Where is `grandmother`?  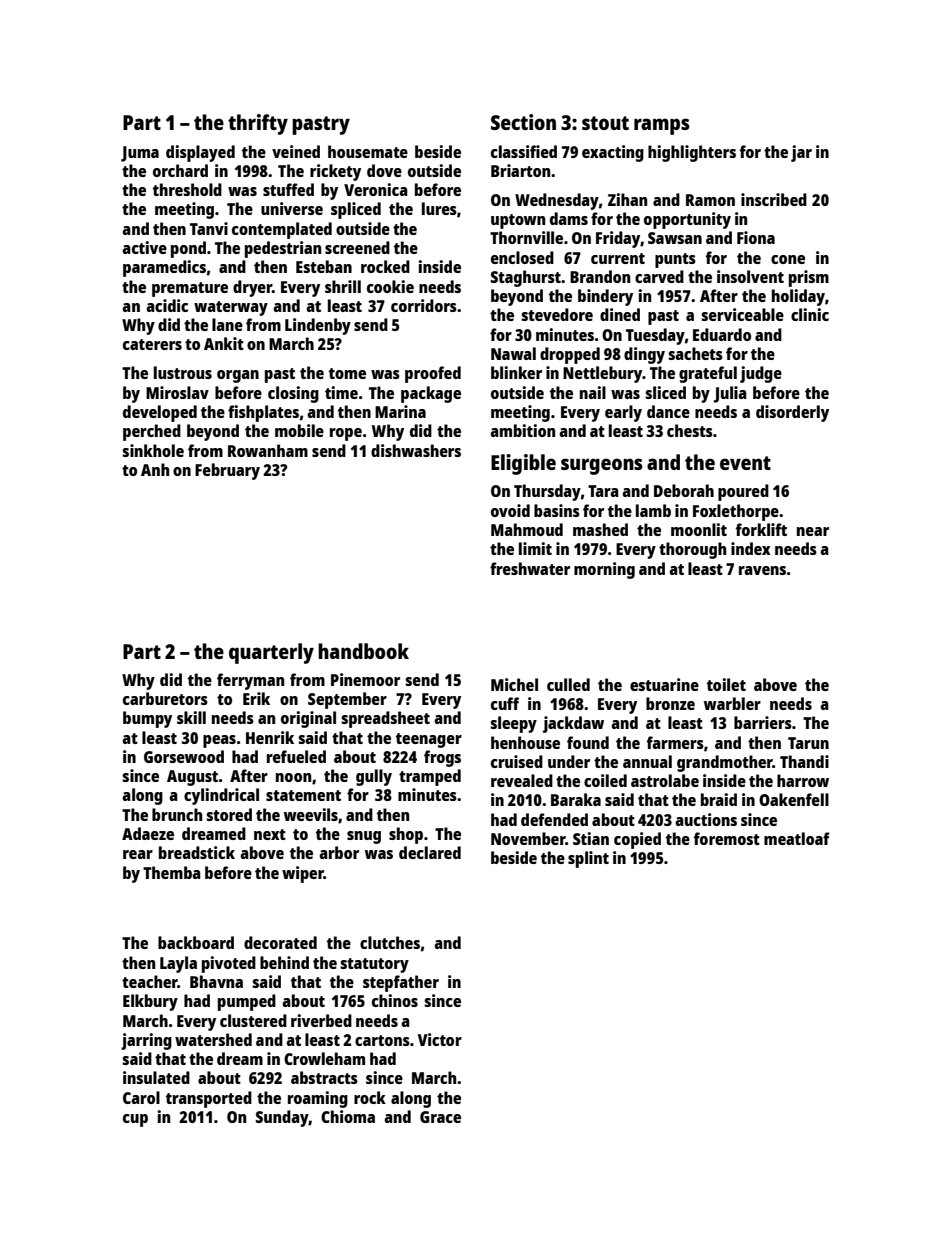
grandmother is located at coordinates (725, 763).
